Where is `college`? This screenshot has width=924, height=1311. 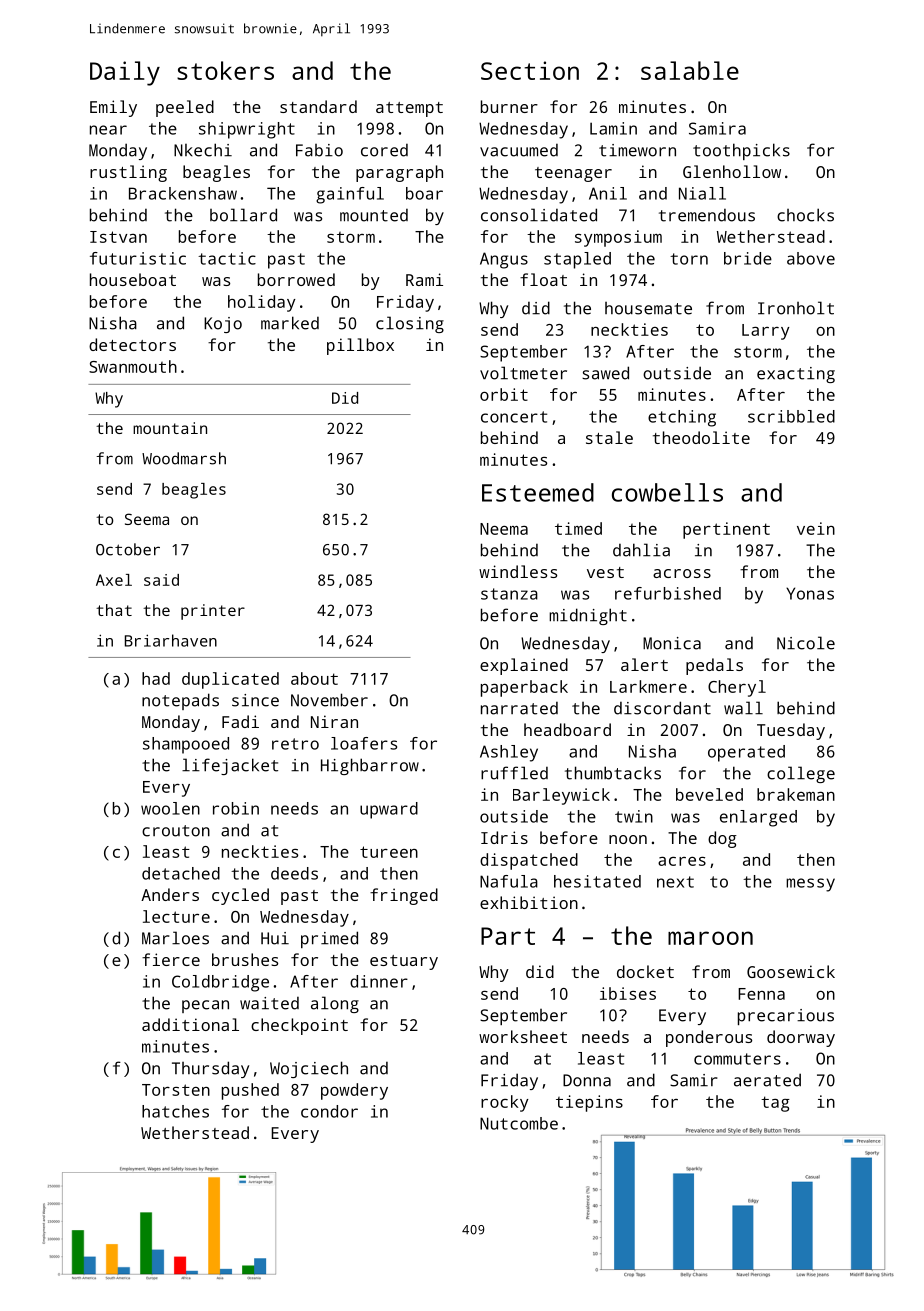 college is located at coordinates (801, 774).
